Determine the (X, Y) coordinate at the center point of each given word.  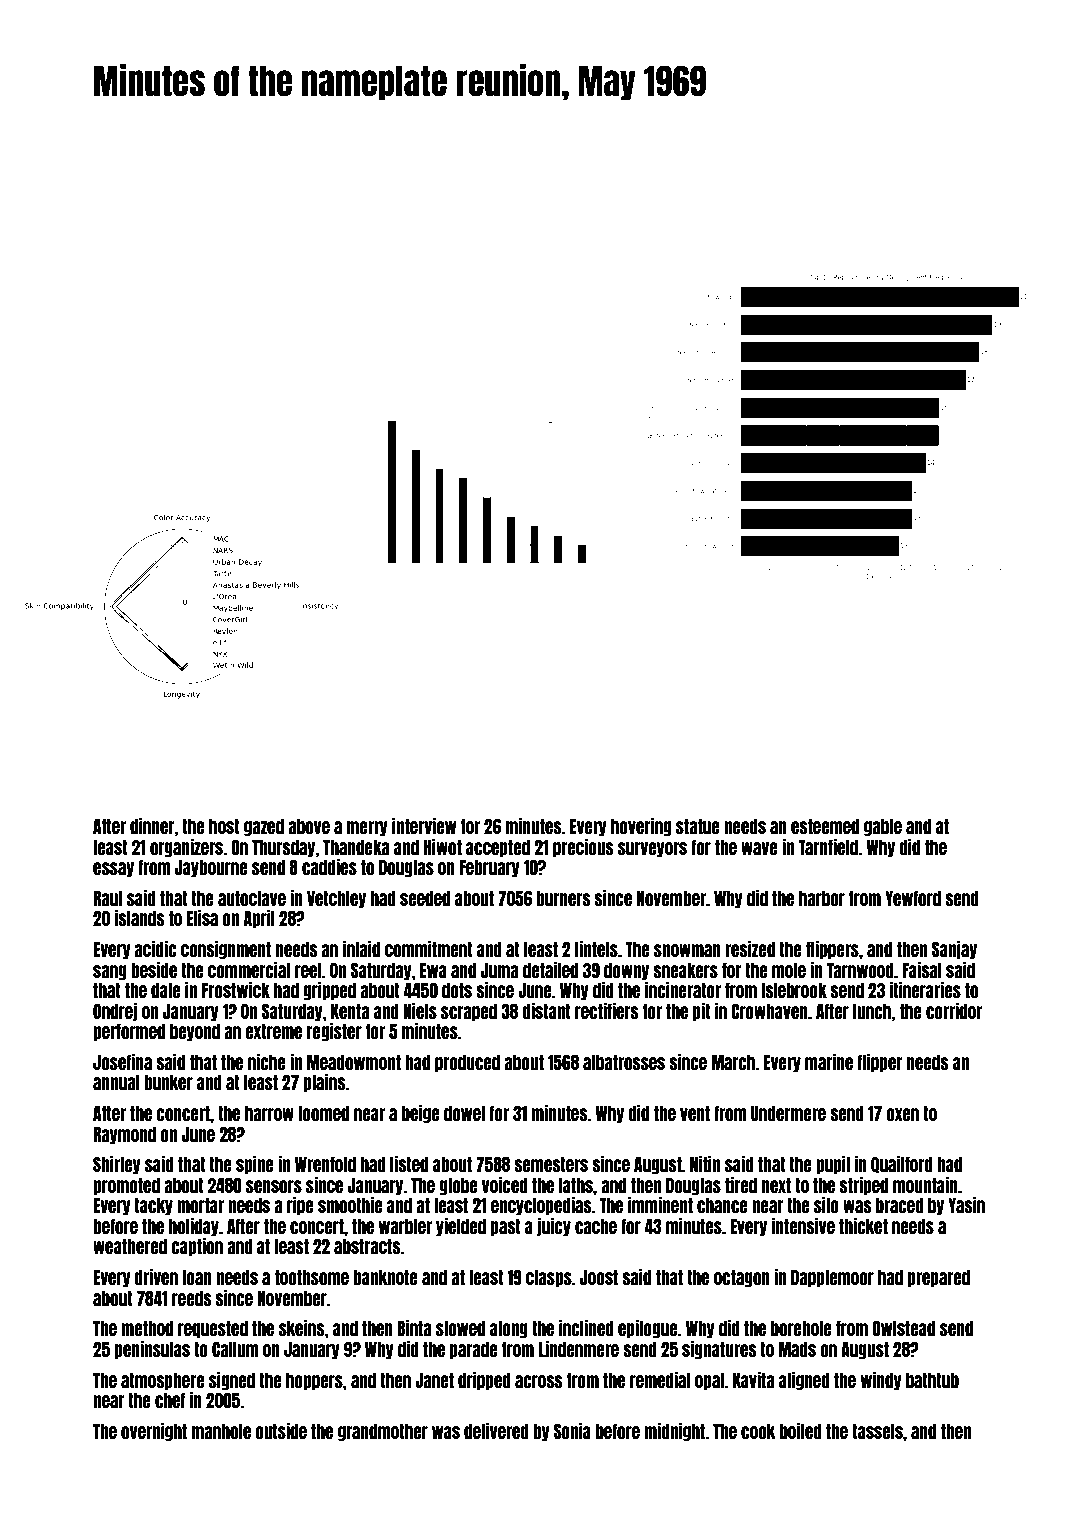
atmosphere (163, 1381)
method (147, 1328)
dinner (152, 826)
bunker (168, 1082)
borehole (801, 1328)
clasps (549, 1278)
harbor (822, 898)
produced (467, 1063)
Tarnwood (860, 970)
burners (563, 898)
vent (695, 1113)
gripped (329, 991)
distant (546, 1011)
